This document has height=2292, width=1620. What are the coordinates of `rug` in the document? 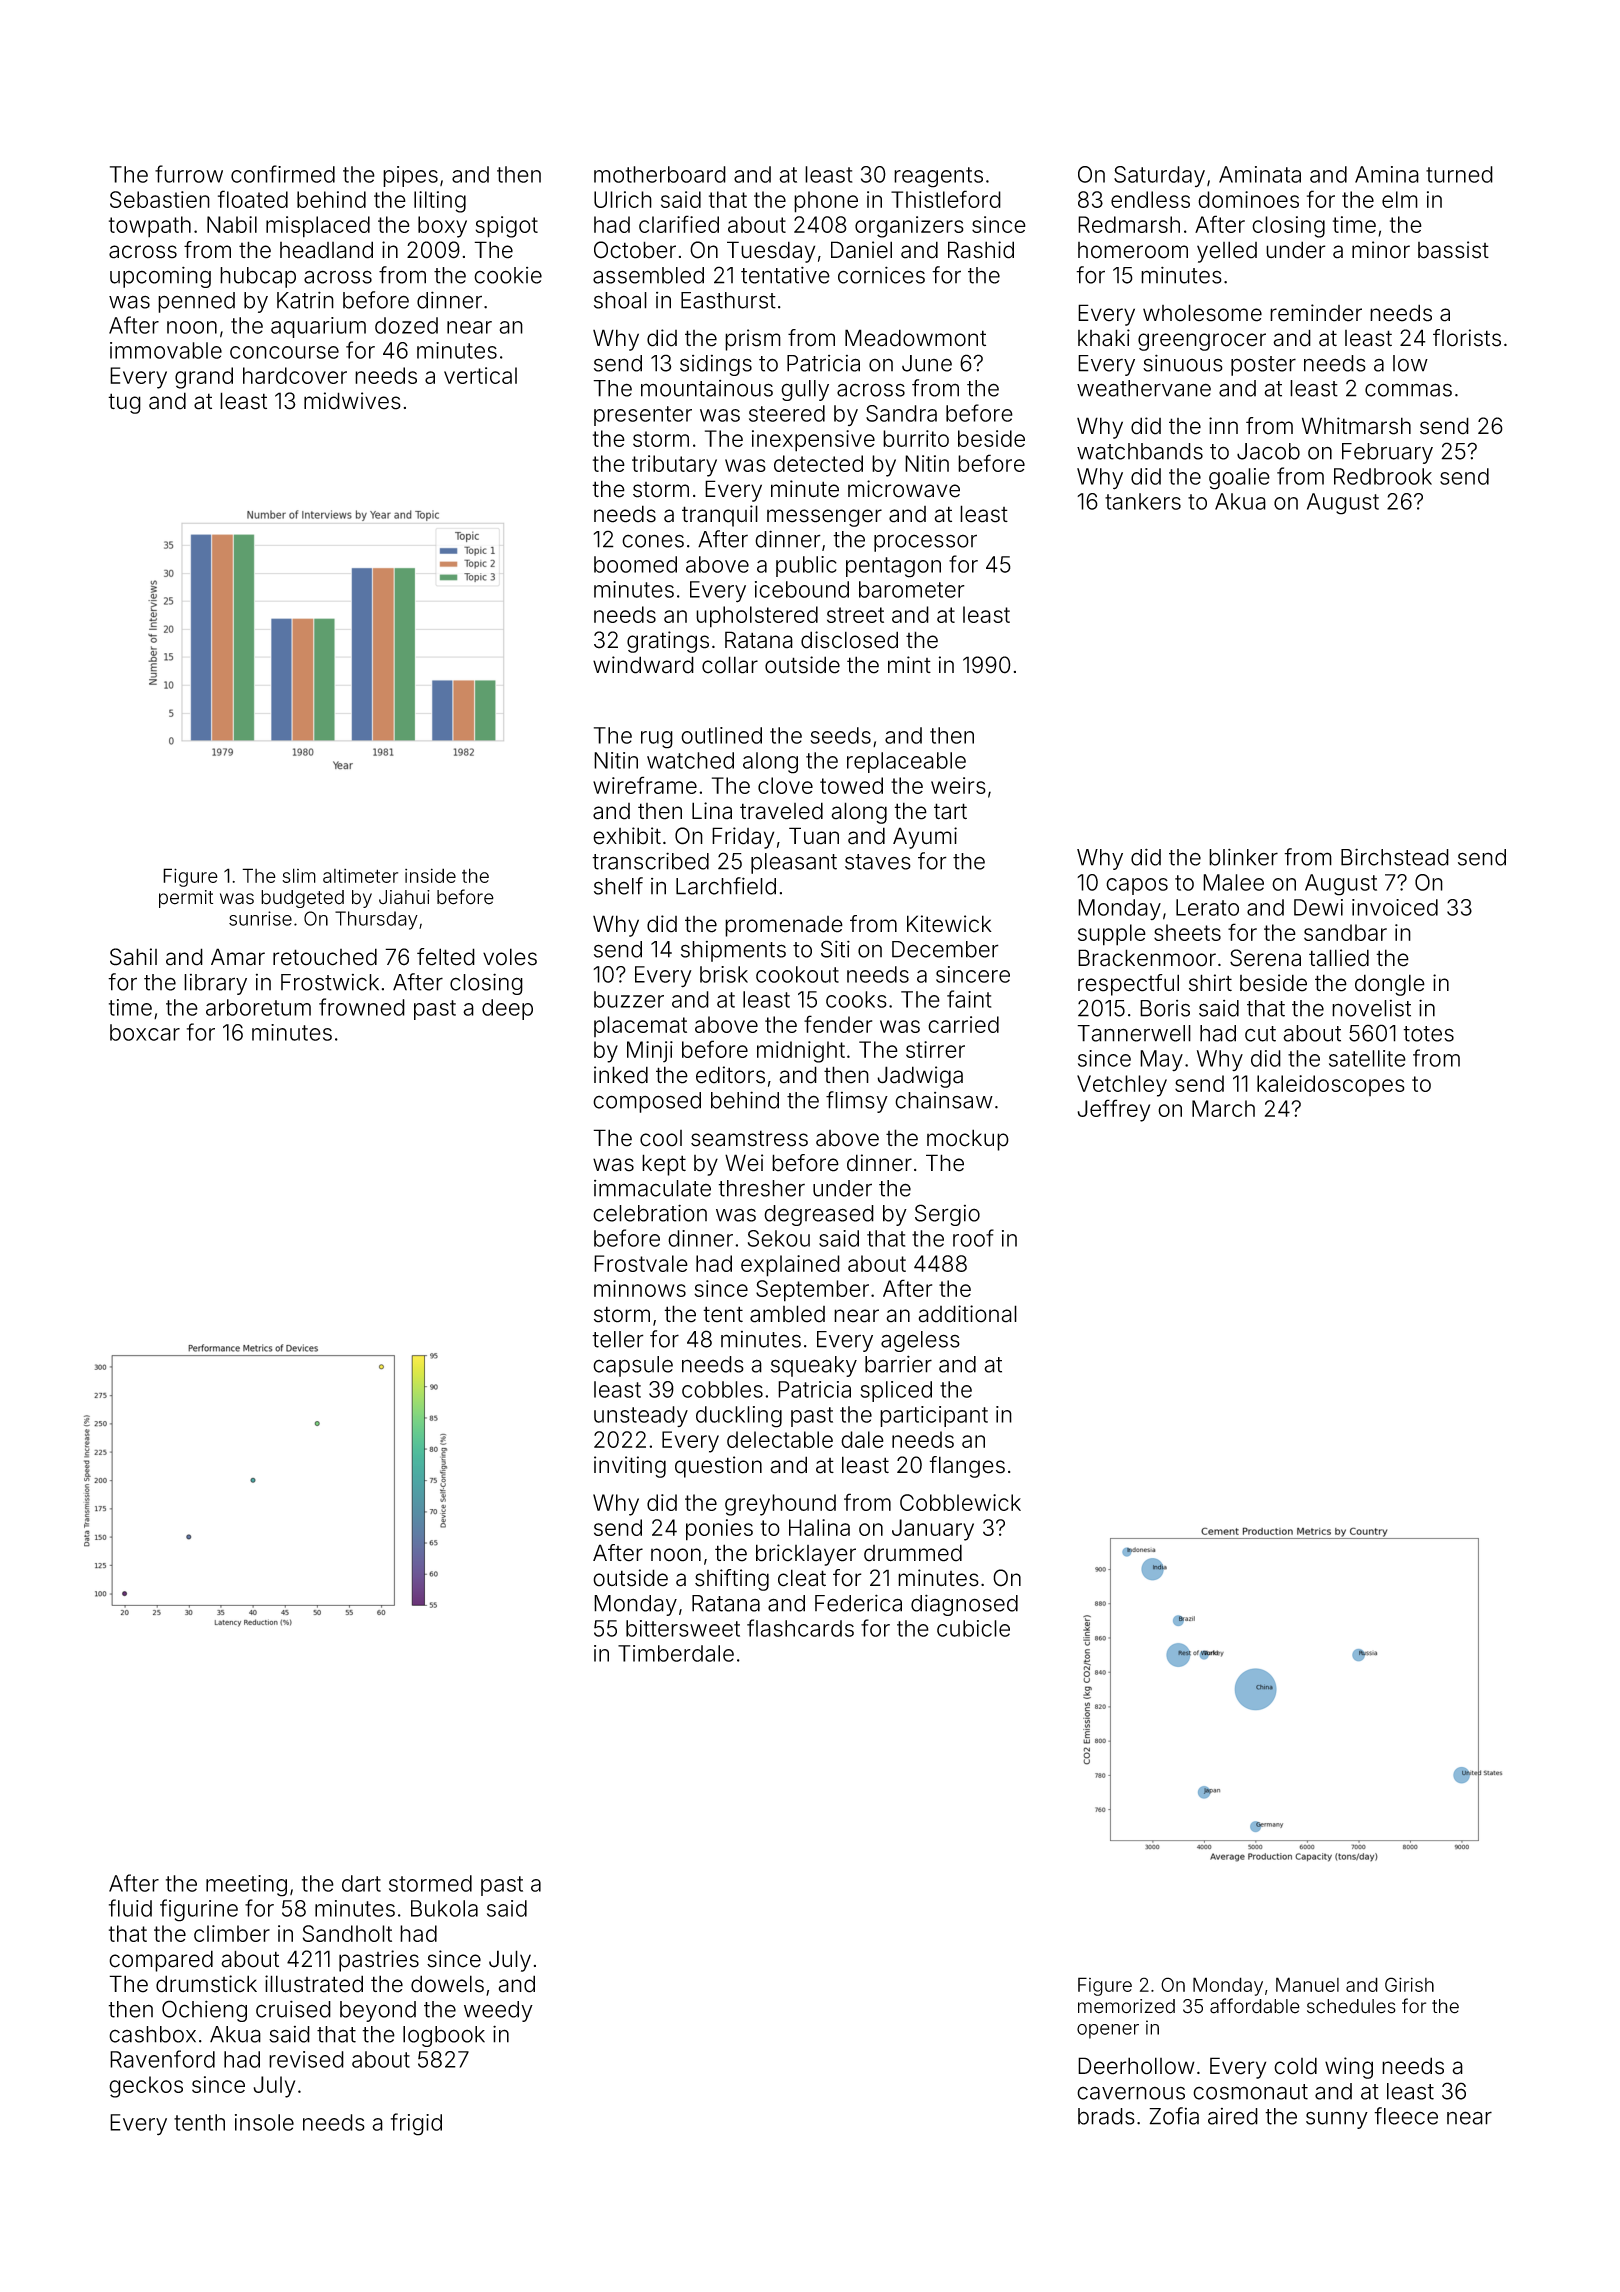 It's located at (657, 740).
